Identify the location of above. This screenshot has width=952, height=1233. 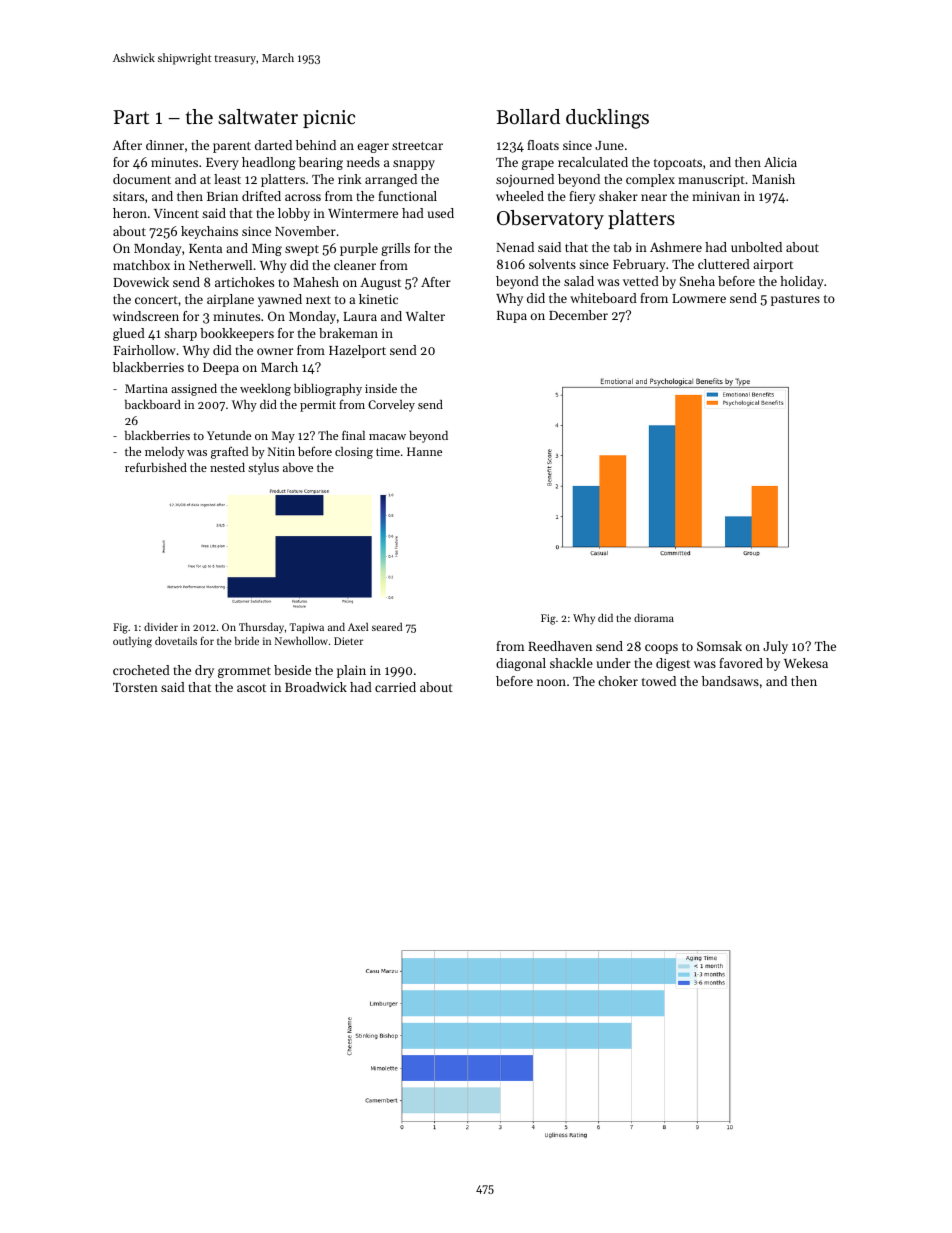
(298, 467).
